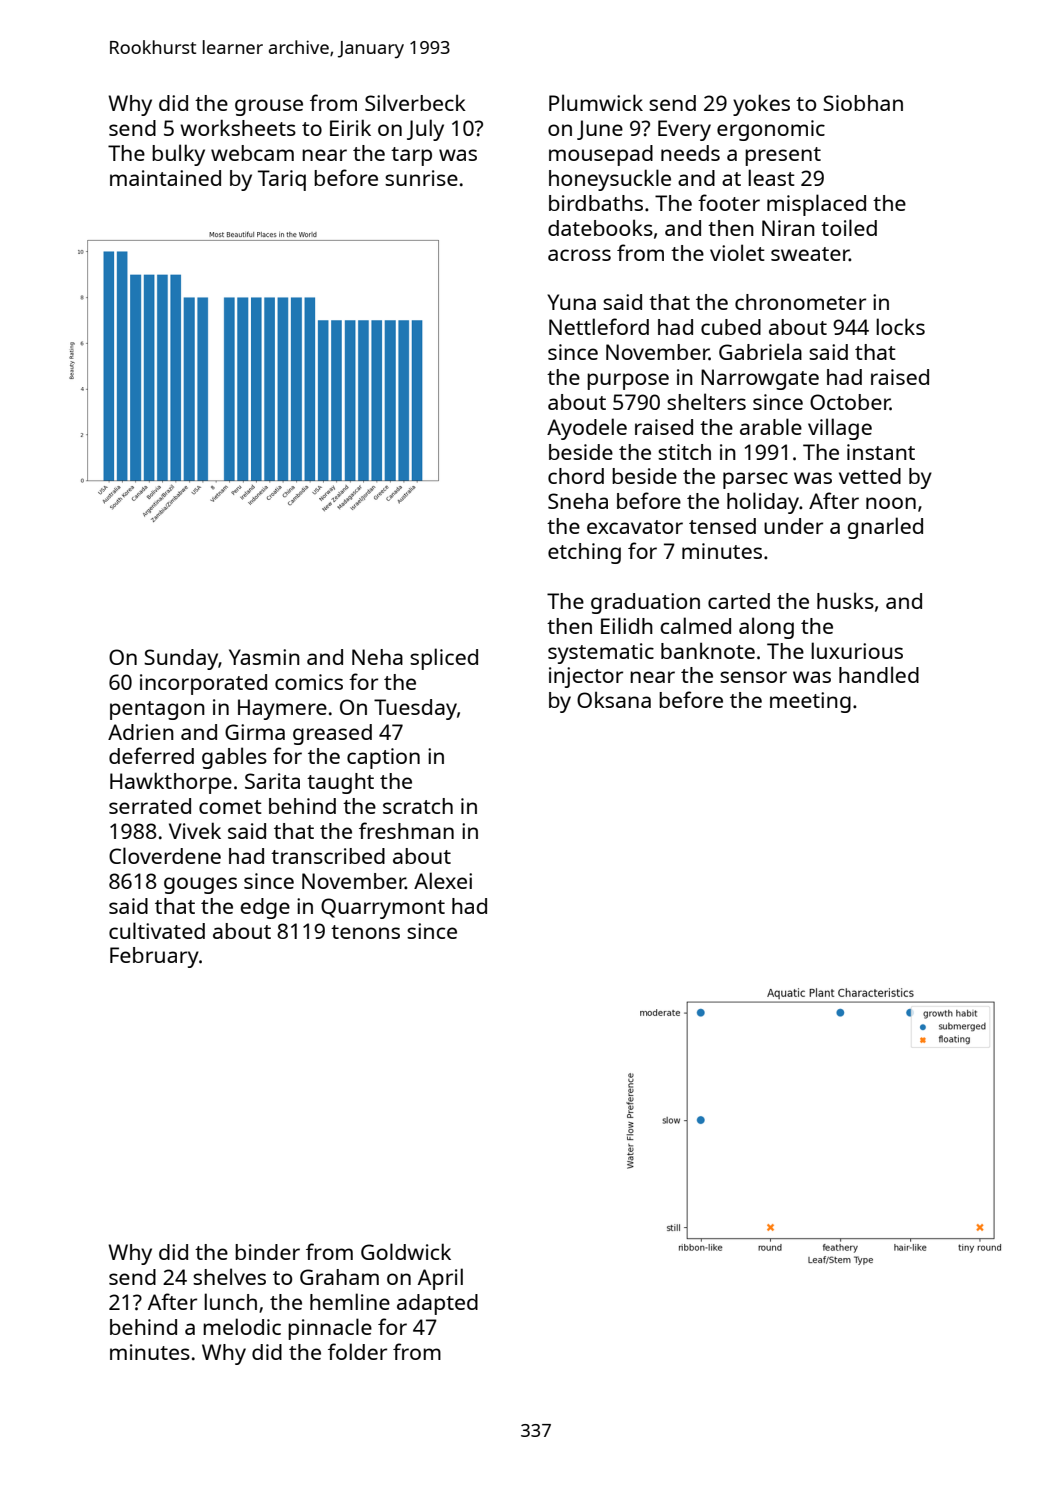  I want to click on melodic, so click(242, 1326).
